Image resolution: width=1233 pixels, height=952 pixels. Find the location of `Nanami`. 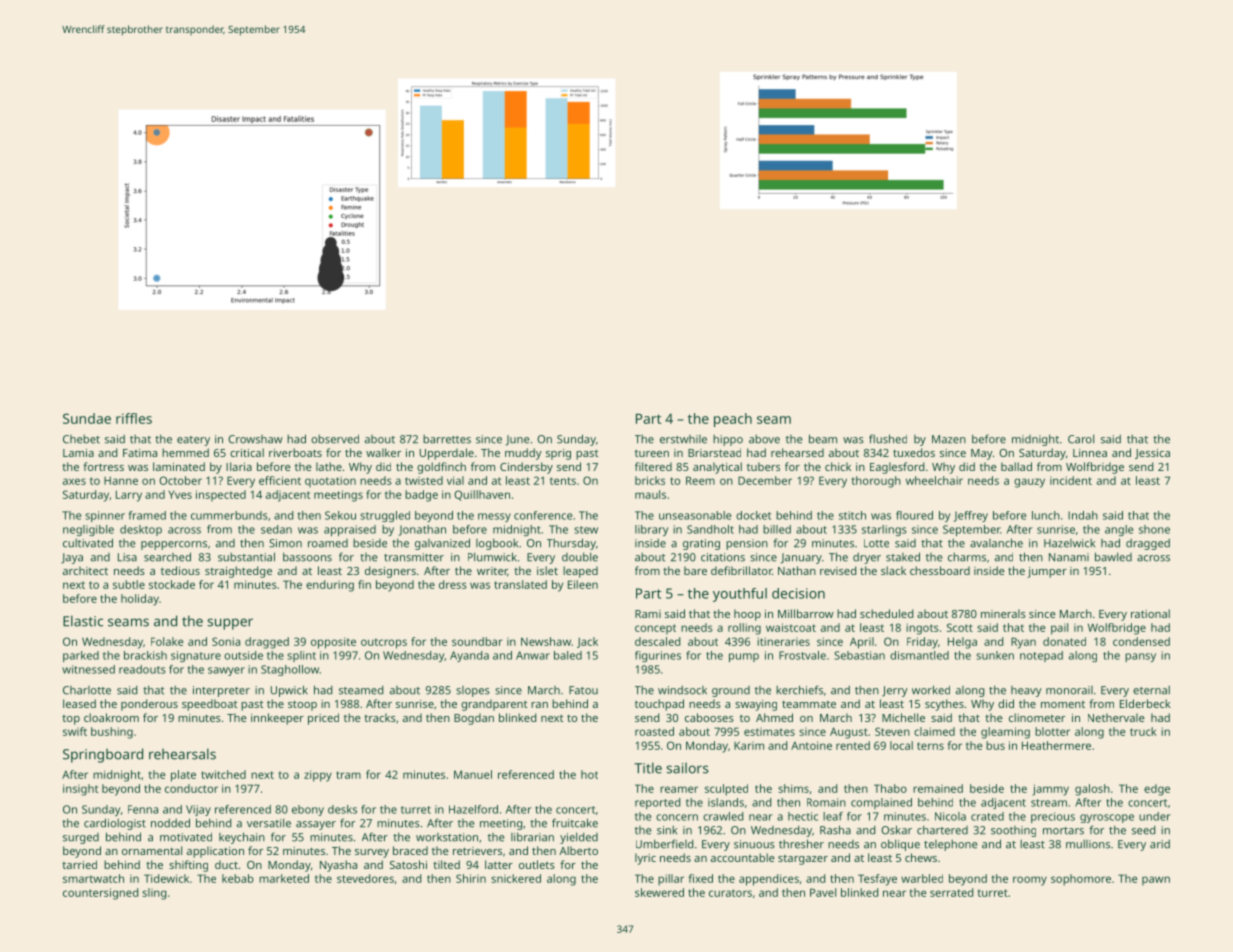

Nanami is located at coordinates (1069, 557).
